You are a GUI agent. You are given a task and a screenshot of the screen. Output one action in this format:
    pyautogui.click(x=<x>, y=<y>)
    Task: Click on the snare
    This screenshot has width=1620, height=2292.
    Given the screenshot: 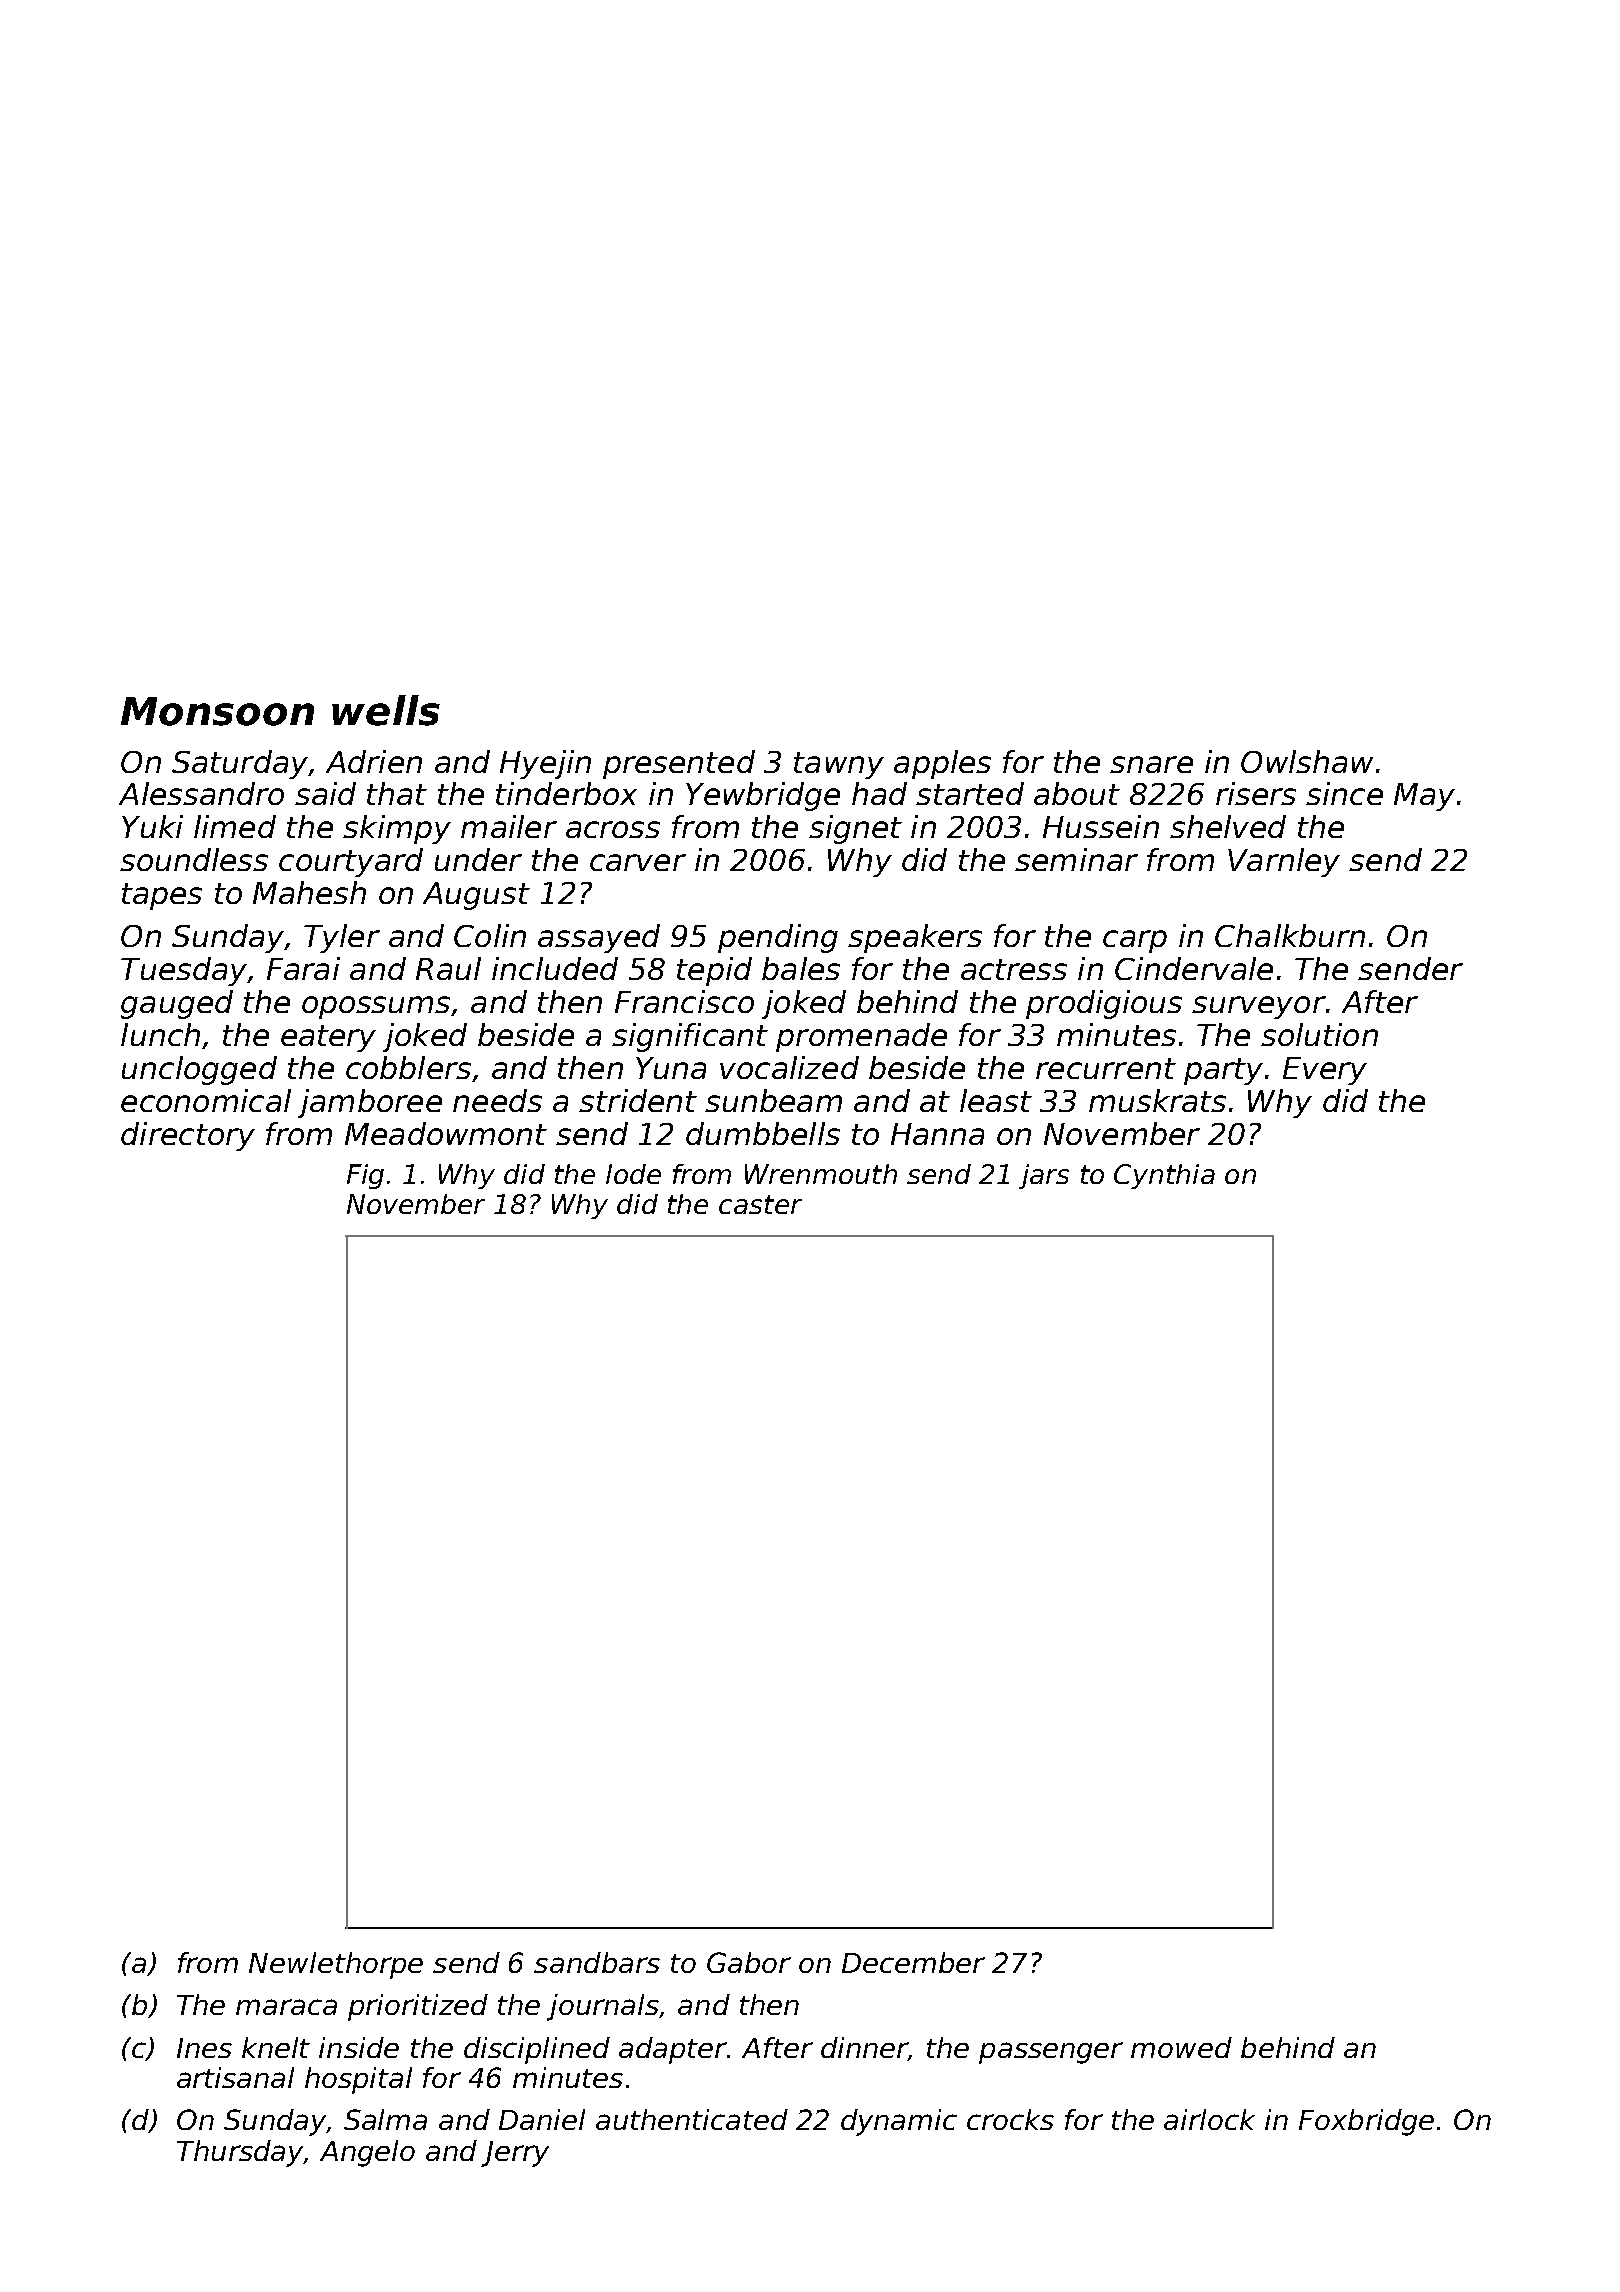 What is the action you would take?
    pyautogui.click(x=1151, y=764)
